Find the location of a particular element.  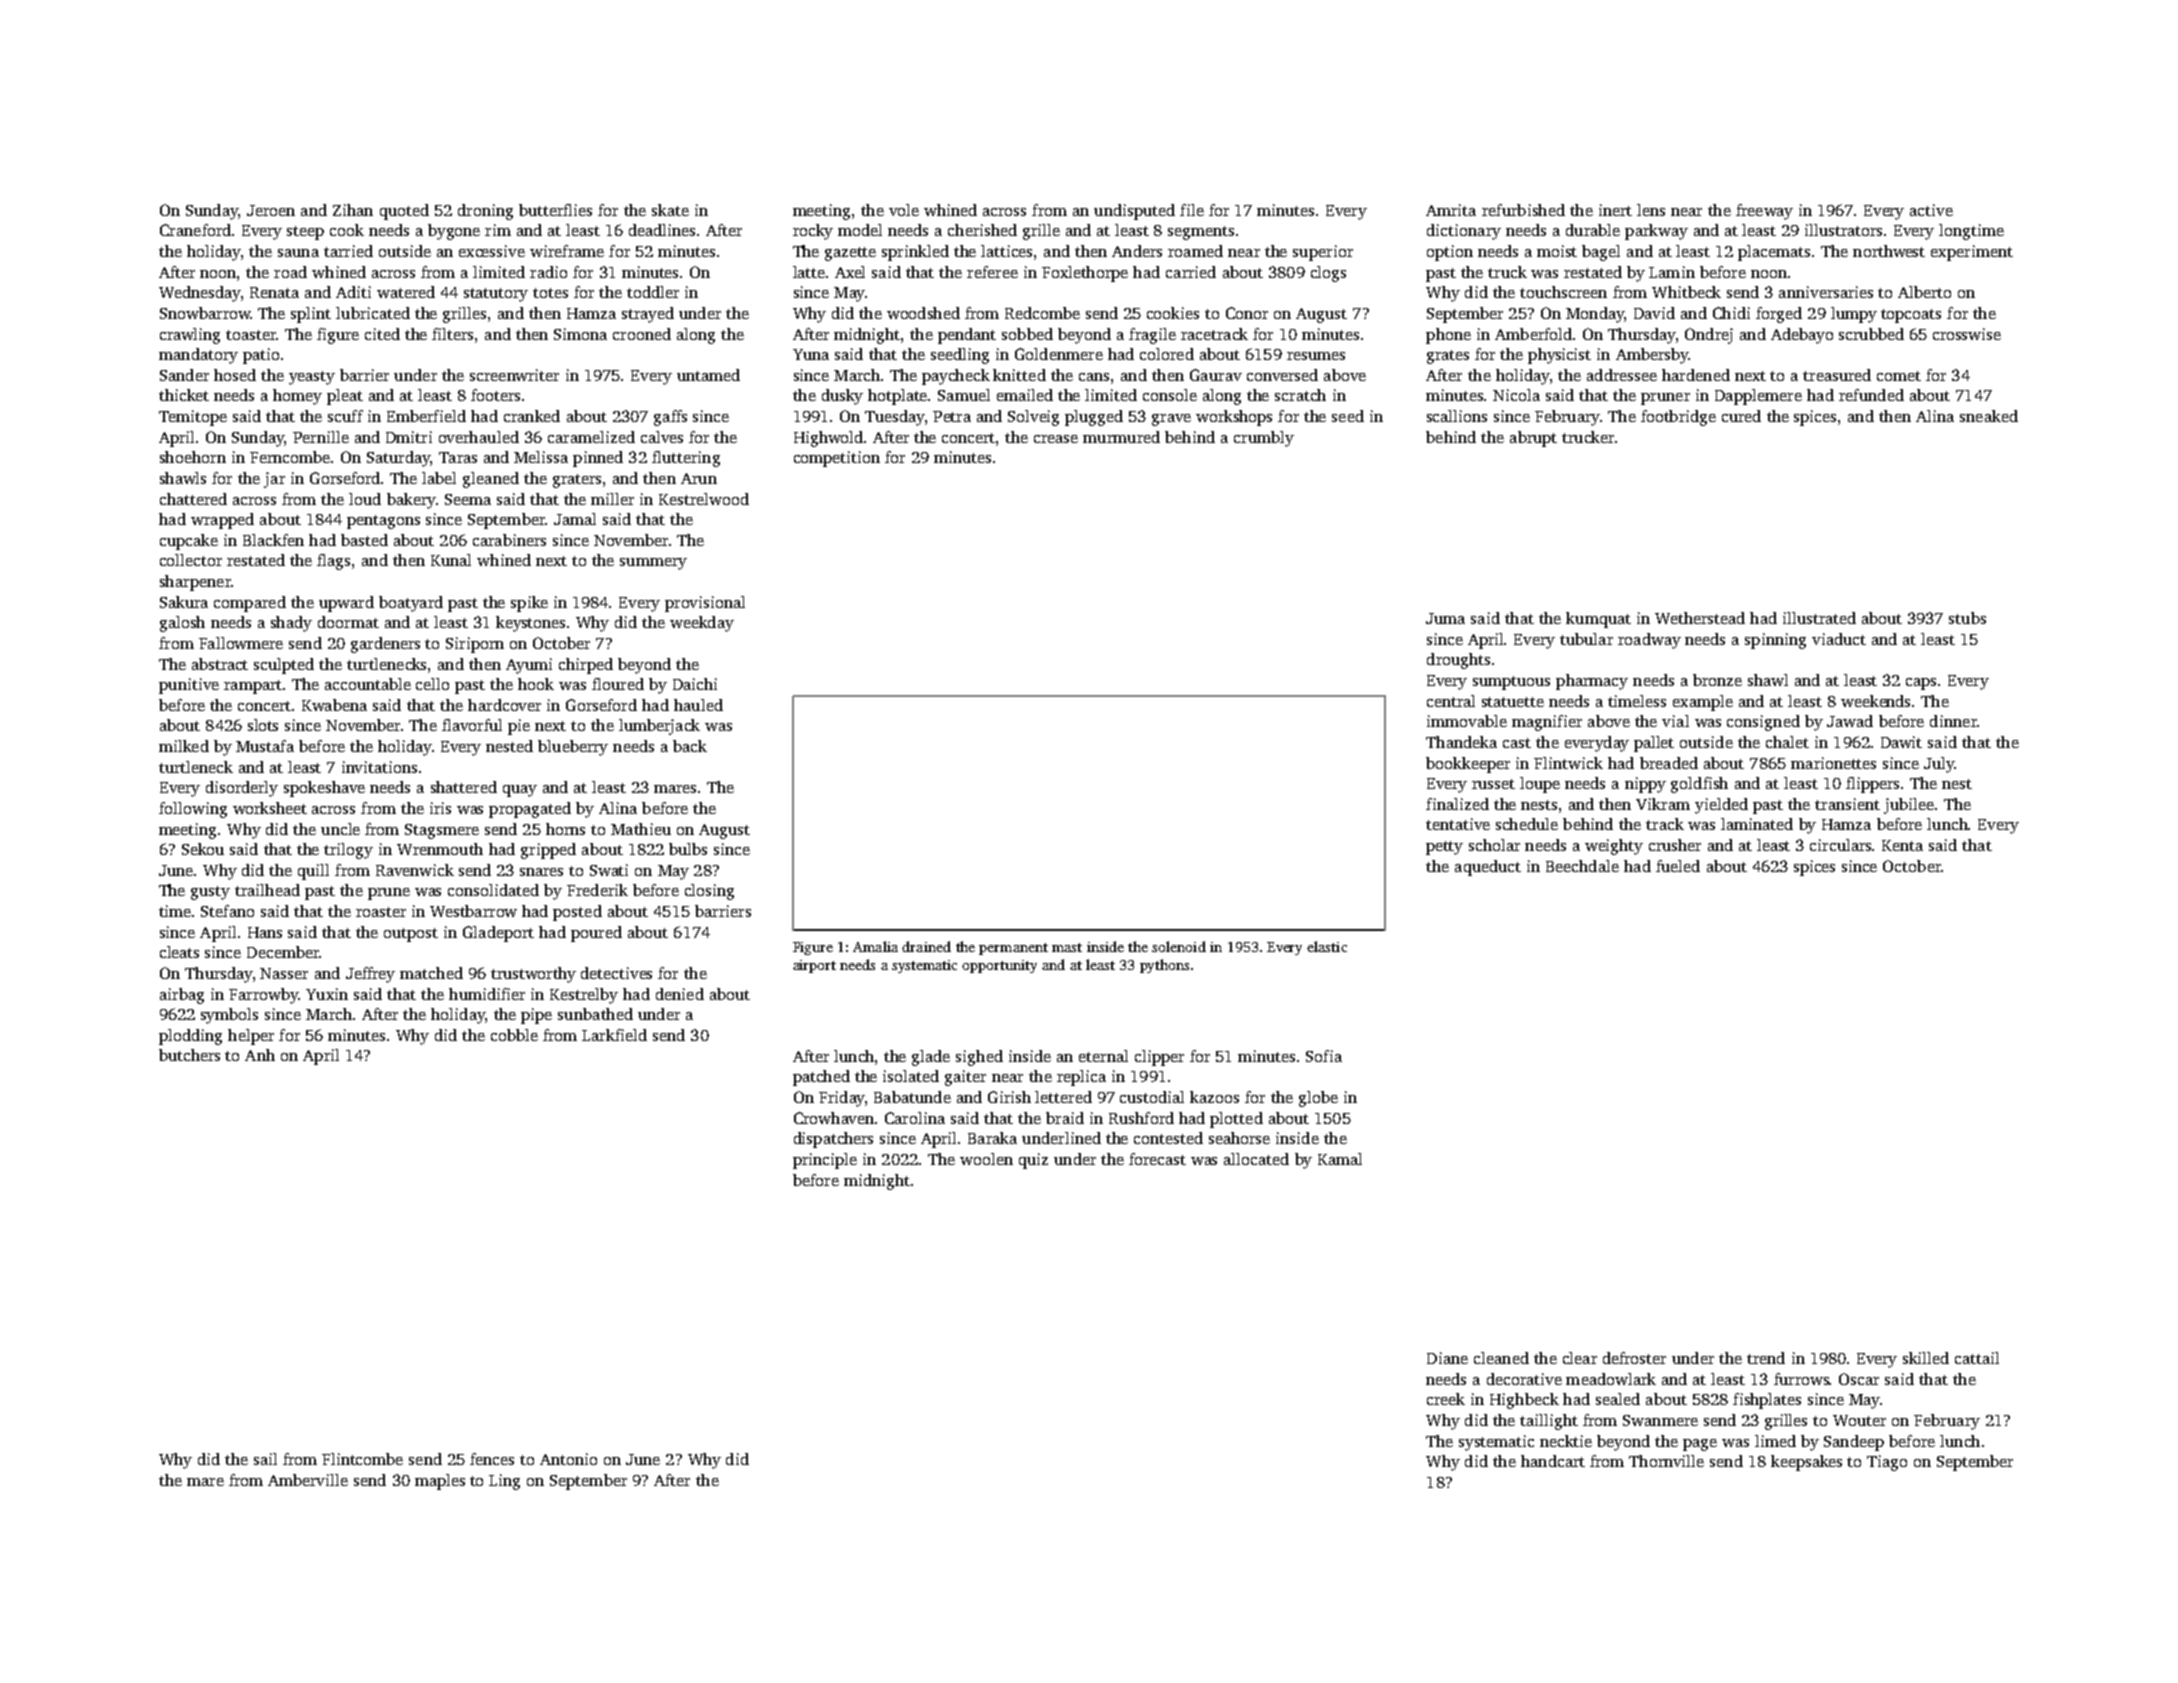

blueberry is located at coordinates (573, 748).
